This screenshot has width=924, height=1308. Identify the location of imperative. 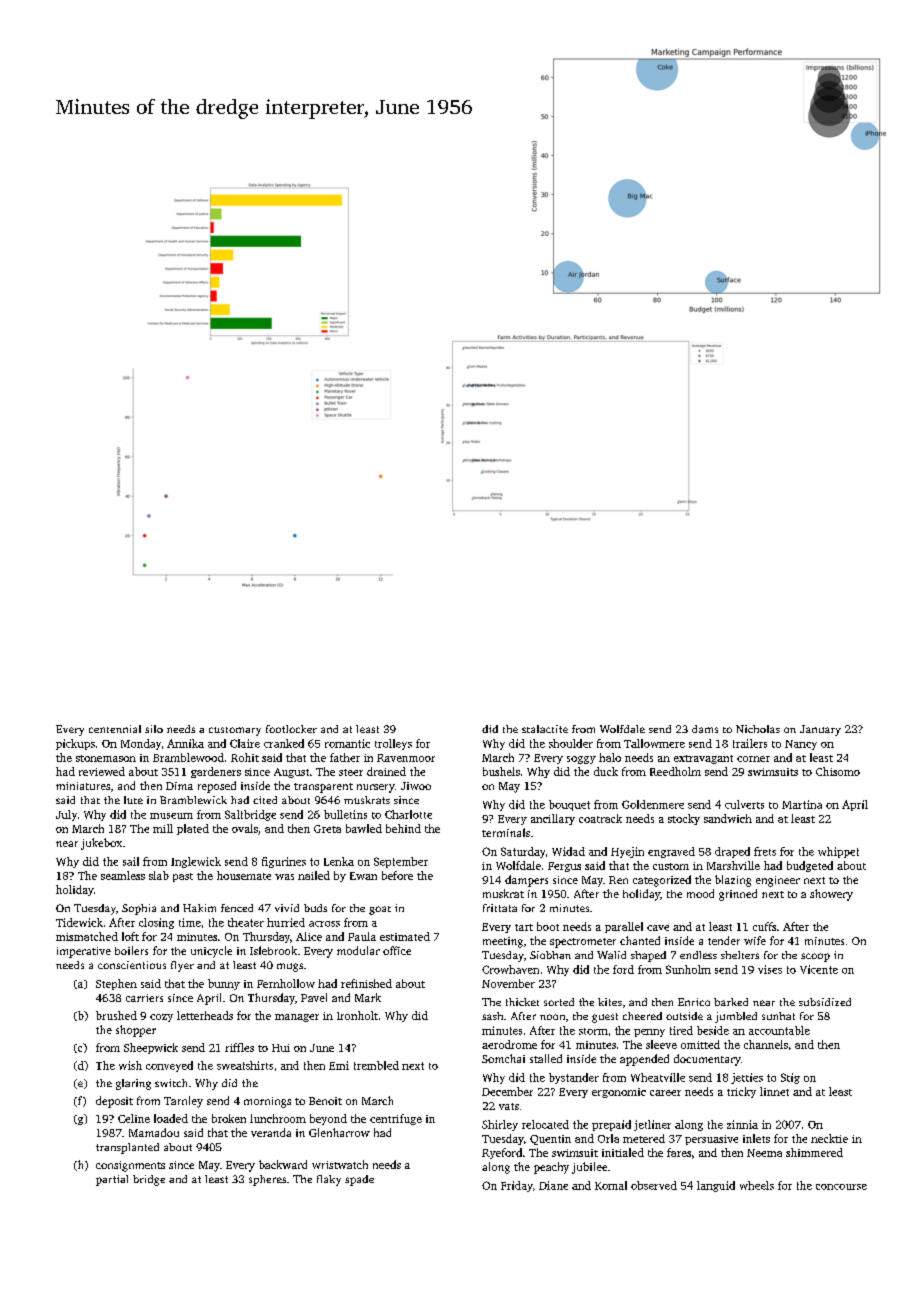
(84, 952).
